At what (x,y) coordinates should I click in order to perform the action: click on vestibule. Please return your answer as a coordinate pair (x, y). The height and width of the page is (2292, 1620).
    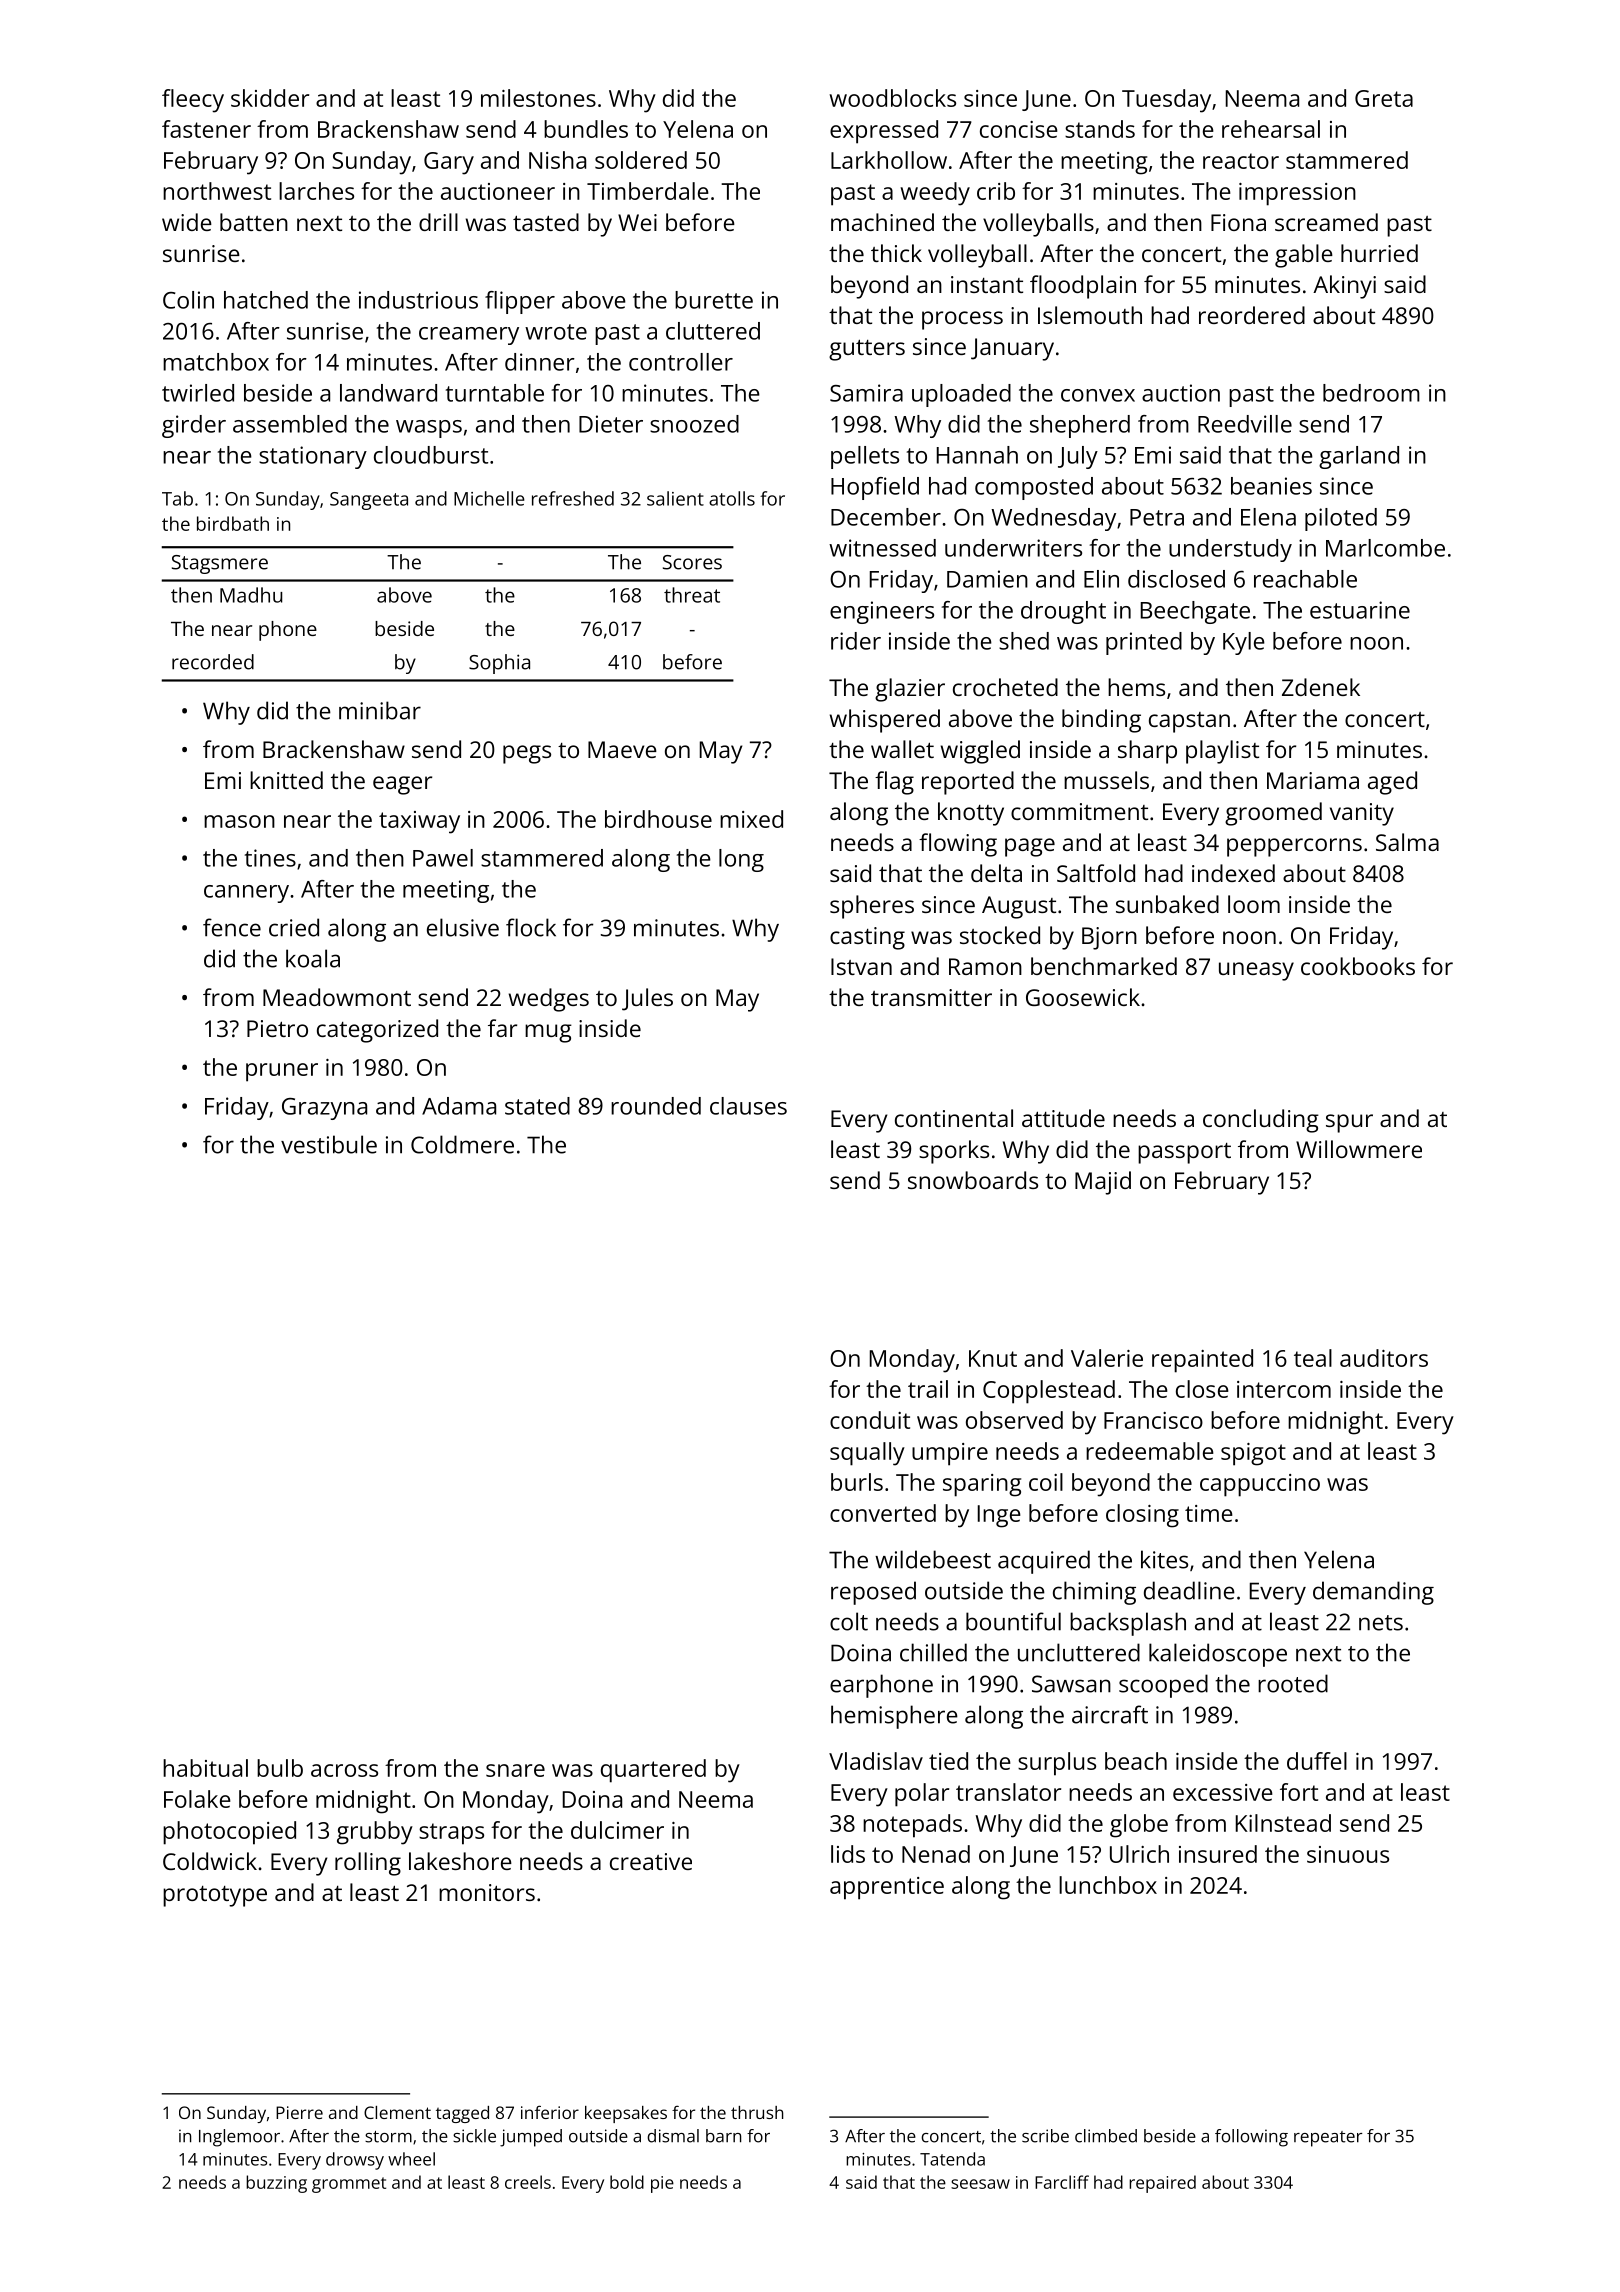
    Looking at the image, I should click on (329, 1144).
